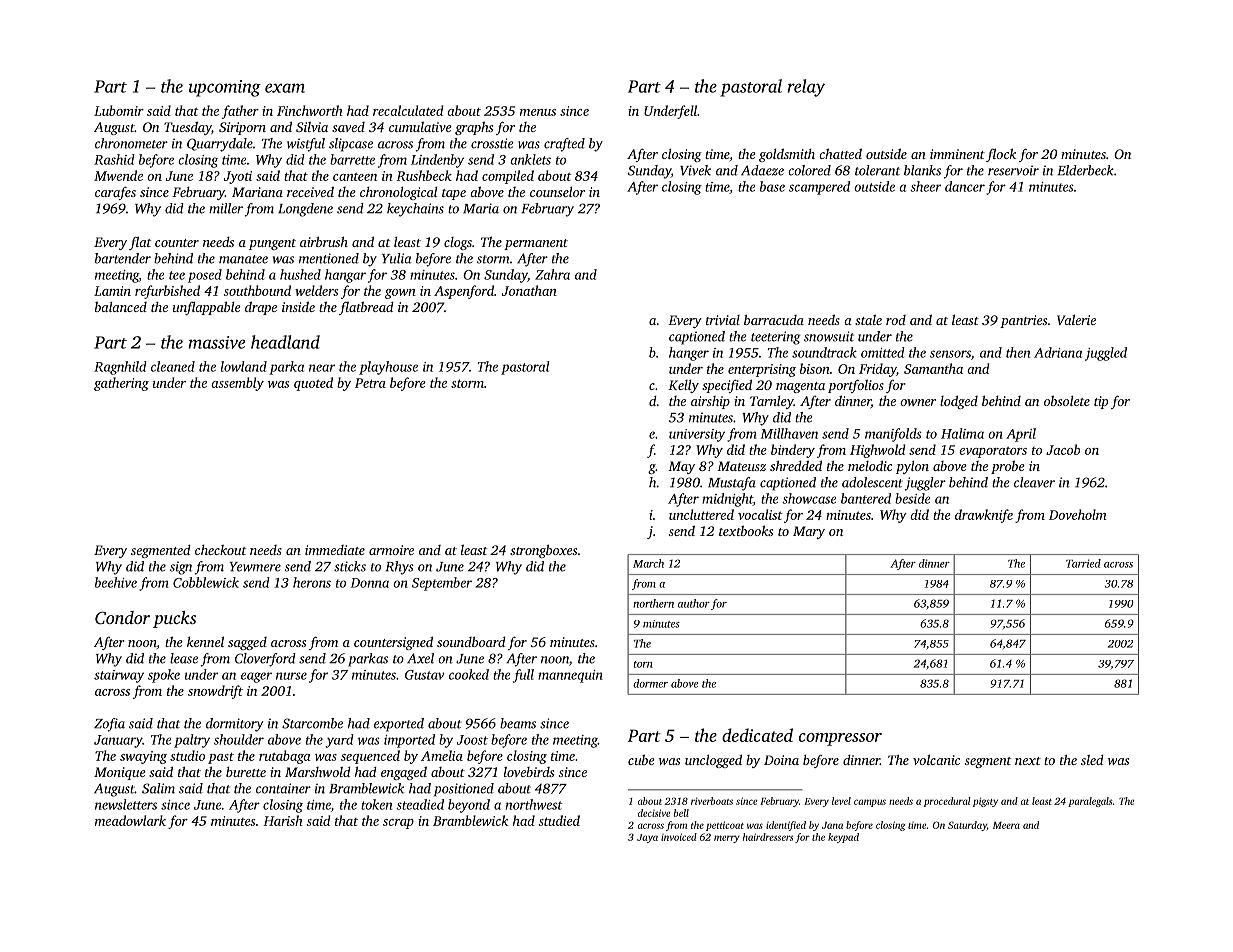 The height and width of the screenshot is (952, 1233). What do you see at coordinates (1085, 170) in the screenshot?
I see `Elderbeck` at bounding box center [1085, 170].
